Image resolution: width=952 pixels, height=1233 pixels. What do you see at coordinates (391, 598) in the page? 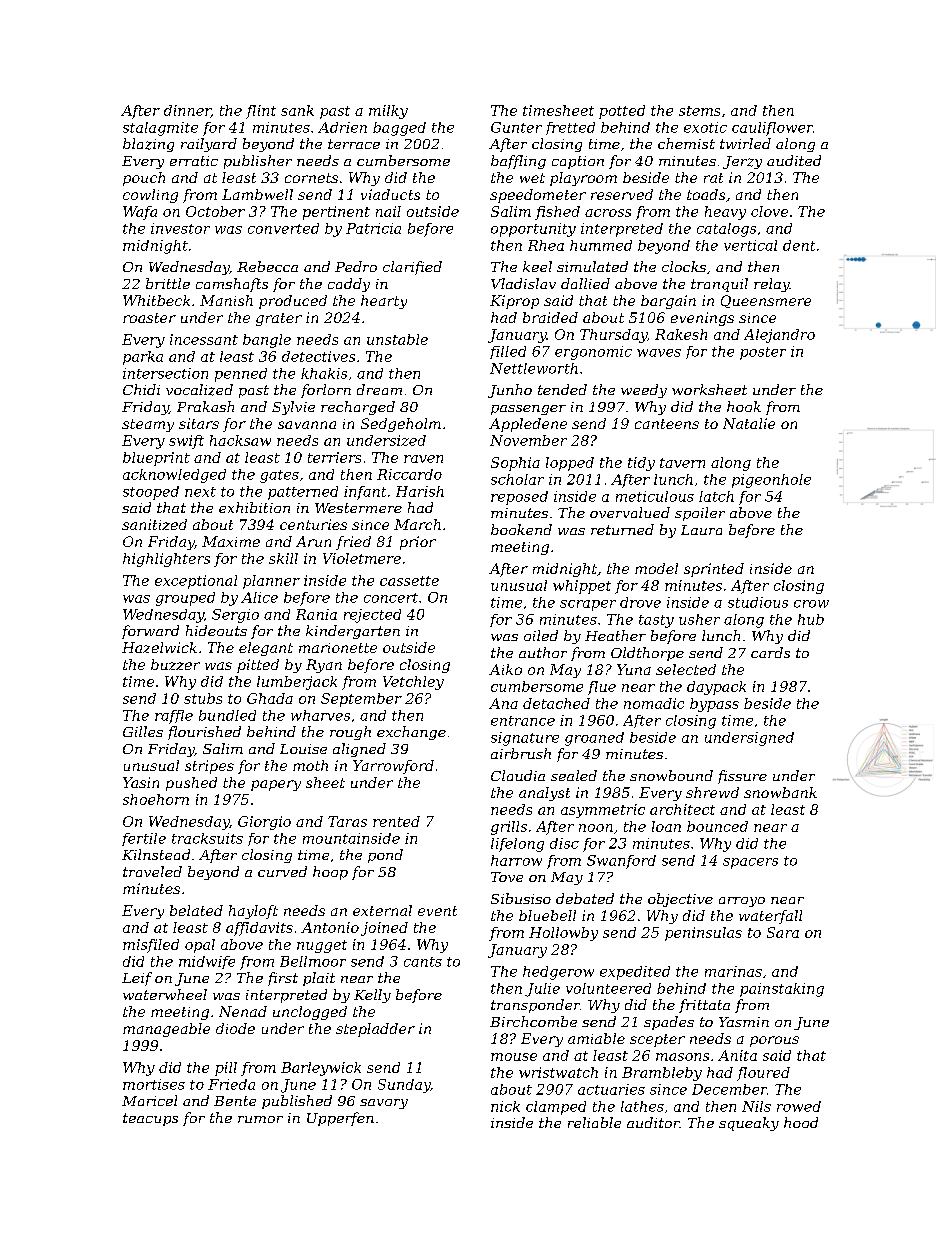
I see `concert` at bounding box center [391, 598].
